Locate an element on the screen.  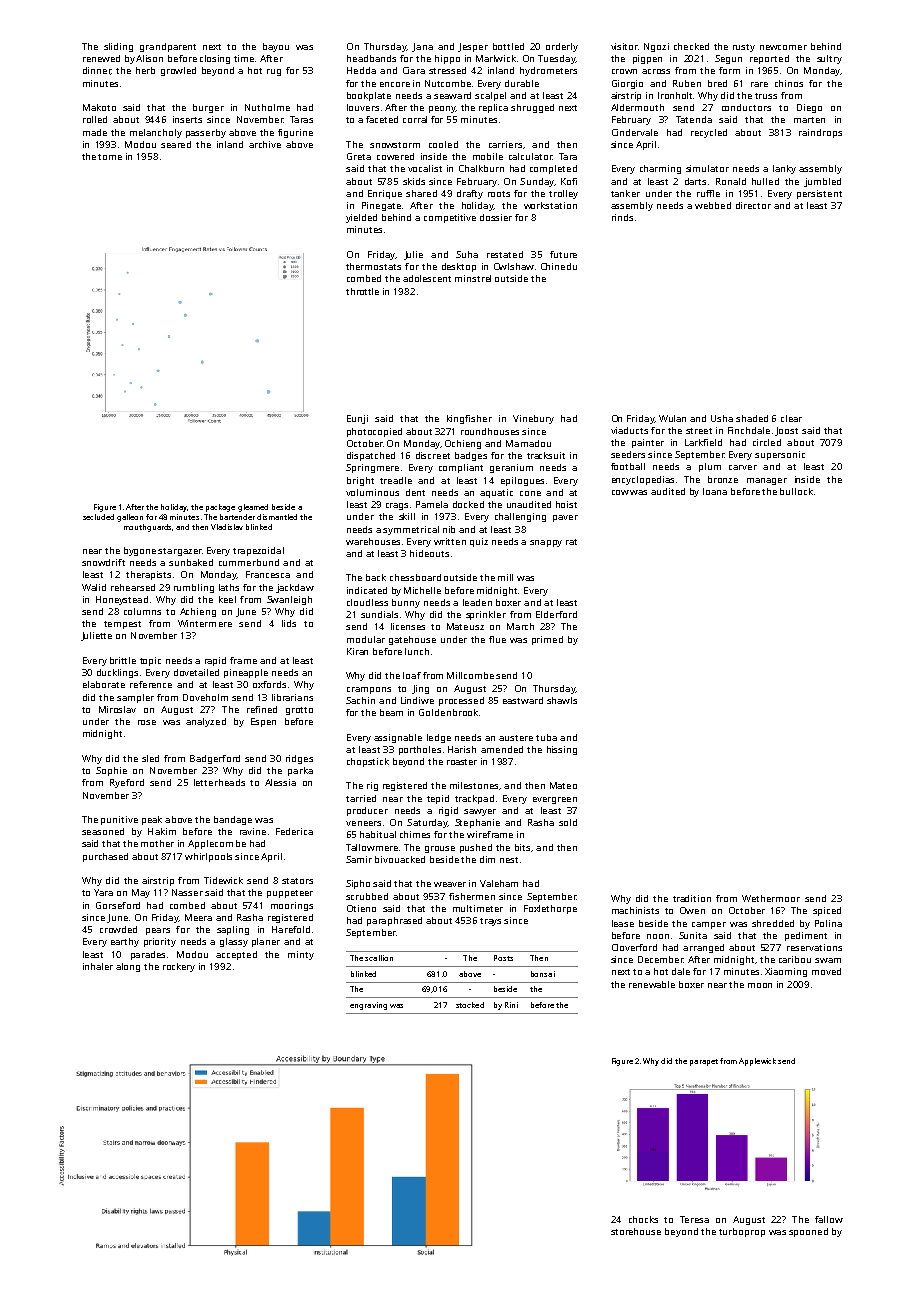
Rini is located at coordinates (511, 1005).
